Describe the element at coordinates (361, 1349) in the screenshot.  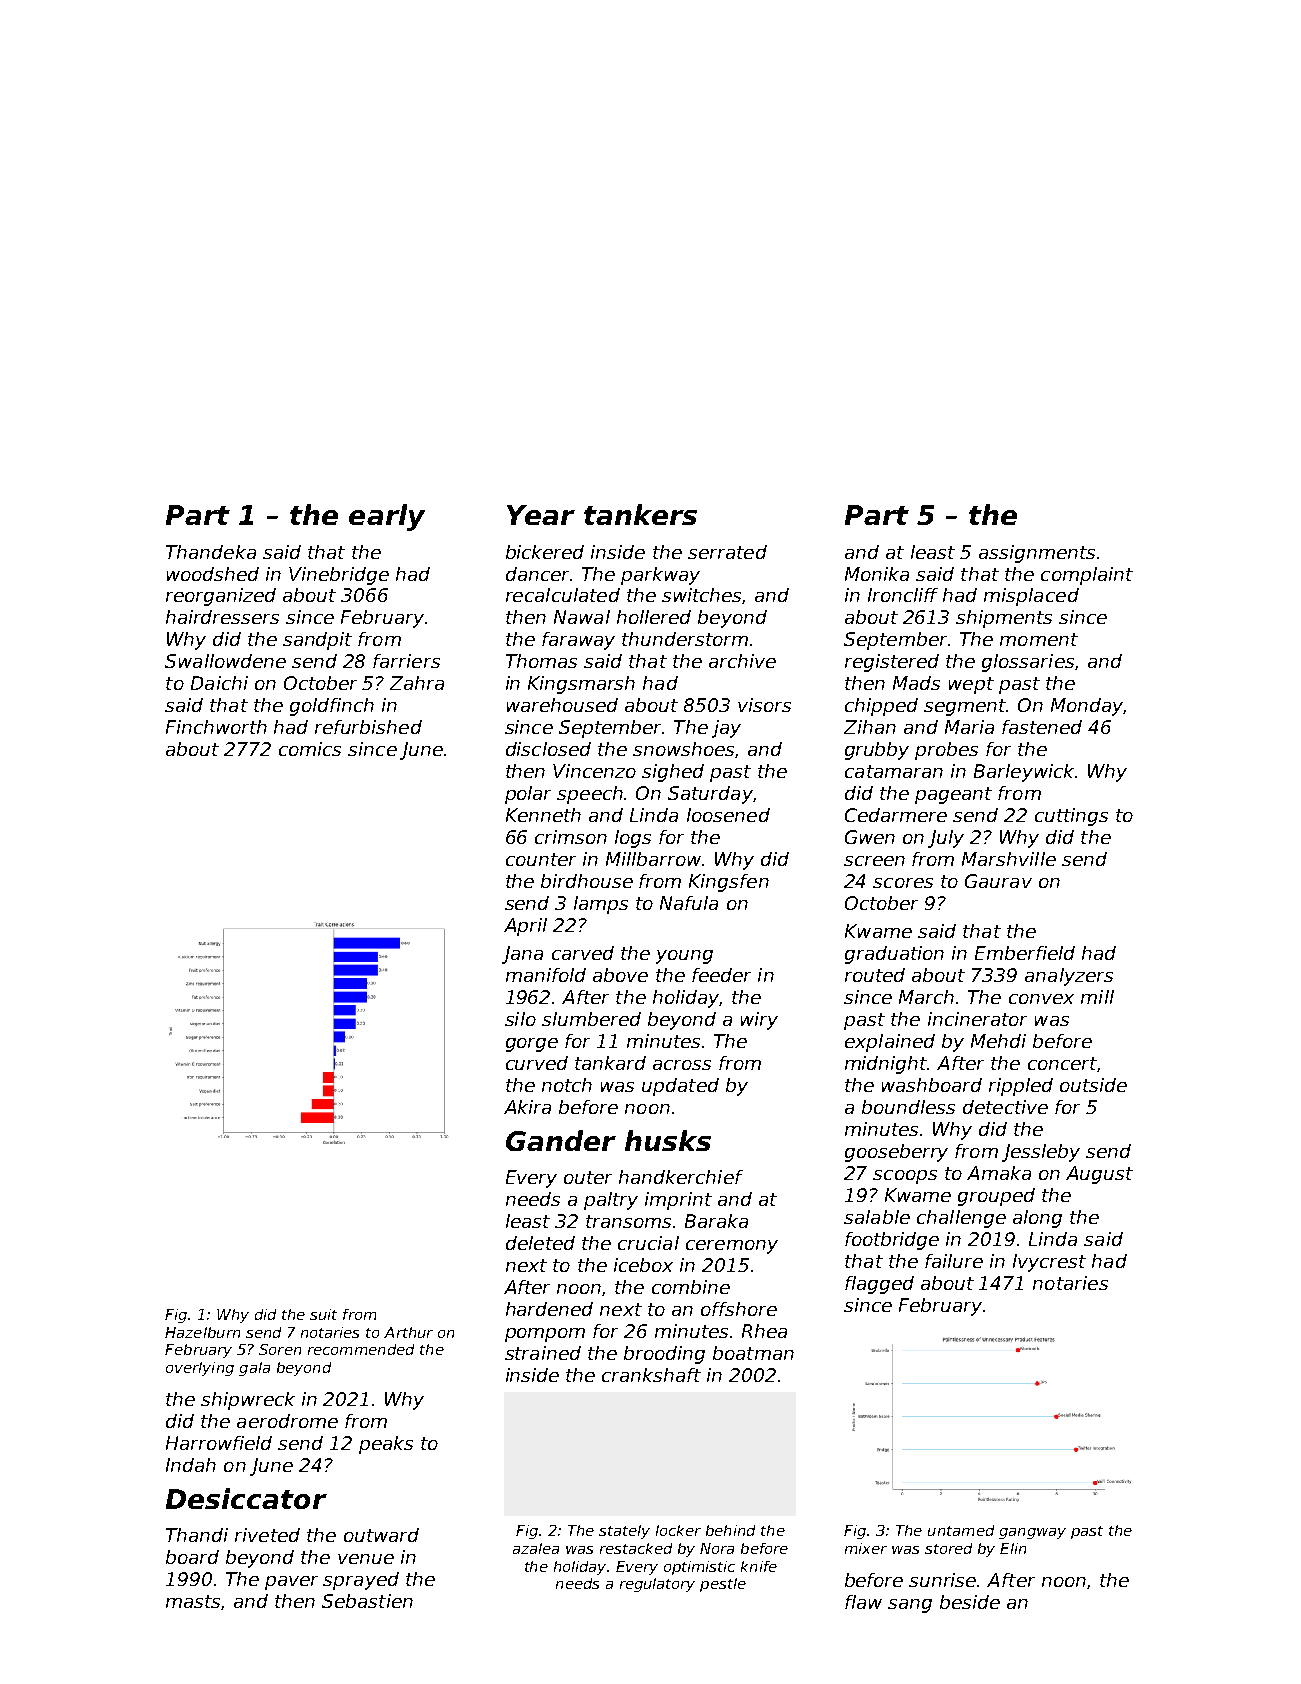
I see `recommended` at that location.
